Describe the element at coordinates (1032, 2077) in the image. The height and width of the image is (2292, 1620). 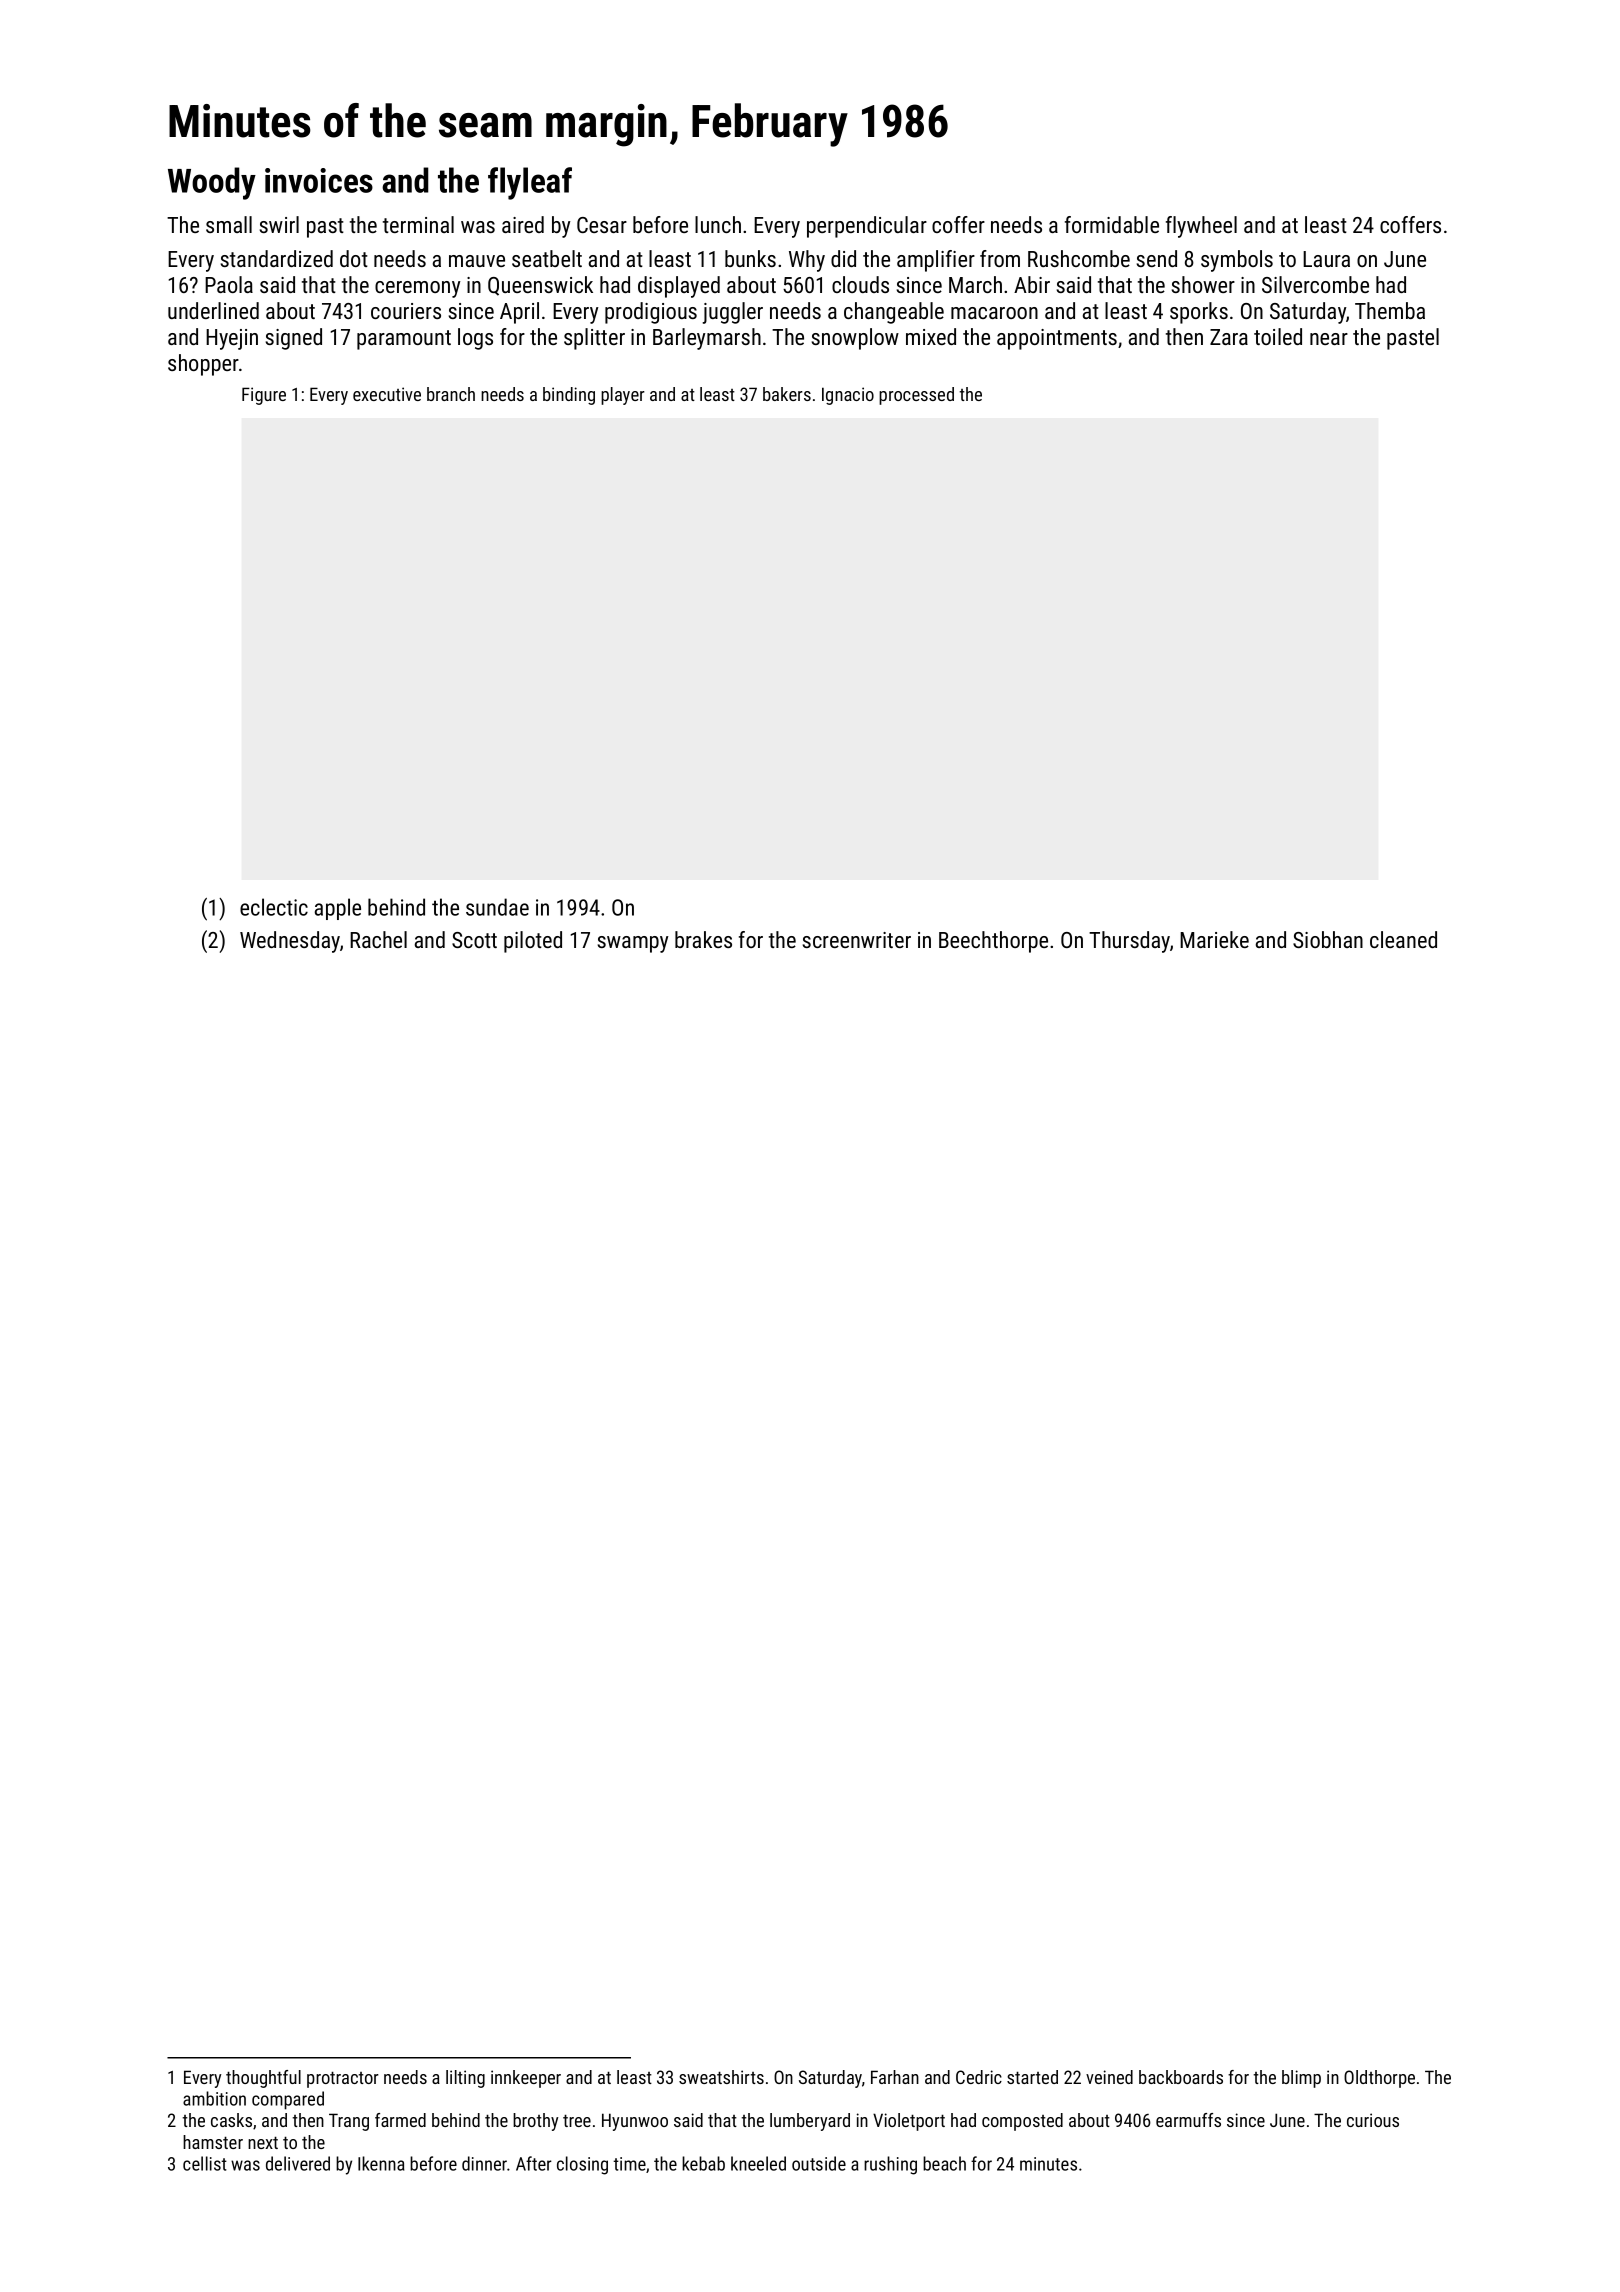
I see `started` at that location.
